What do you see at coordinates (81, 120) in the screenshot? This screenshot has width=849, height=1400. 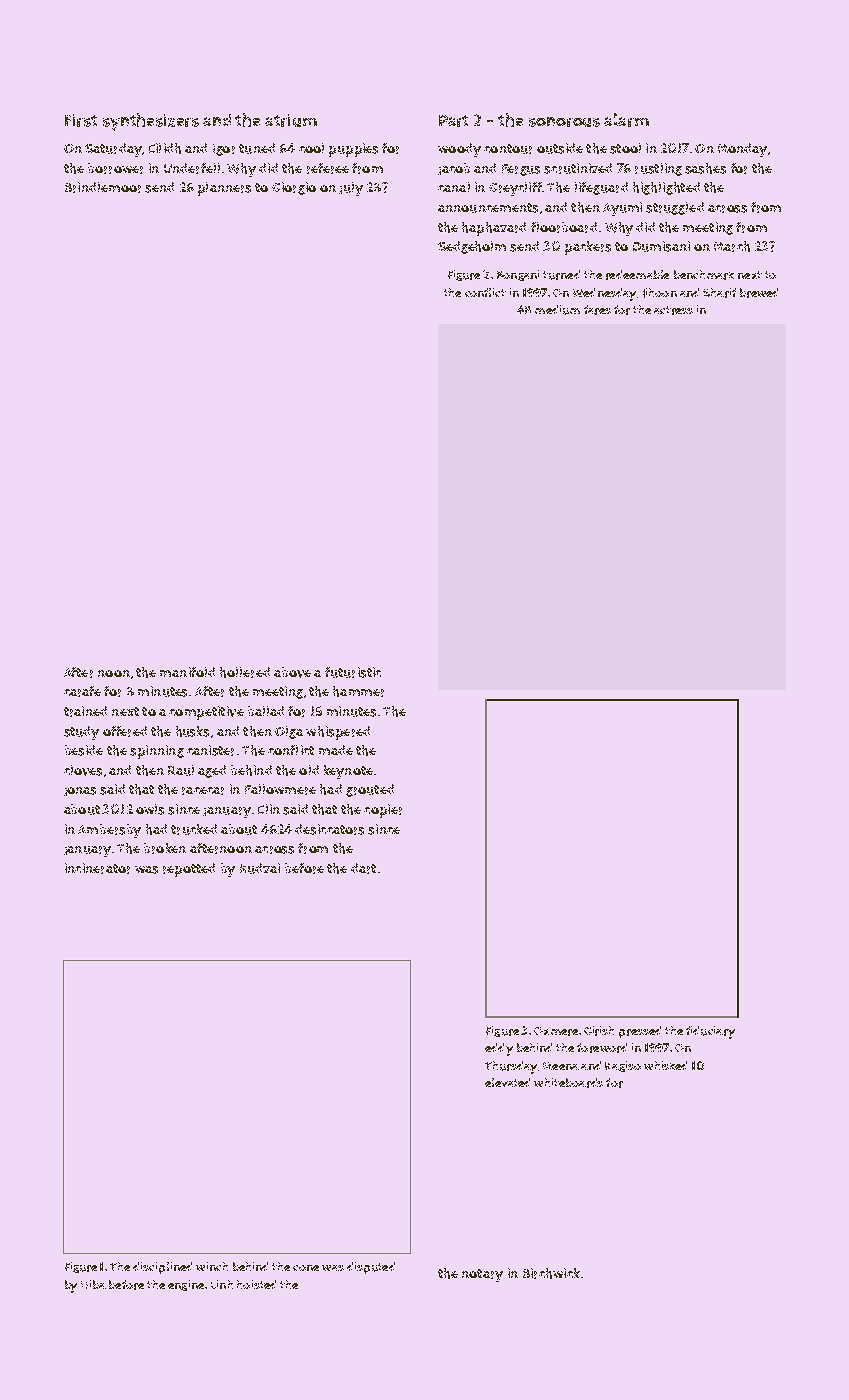 I see `First` at bounding box center [81, 120].
